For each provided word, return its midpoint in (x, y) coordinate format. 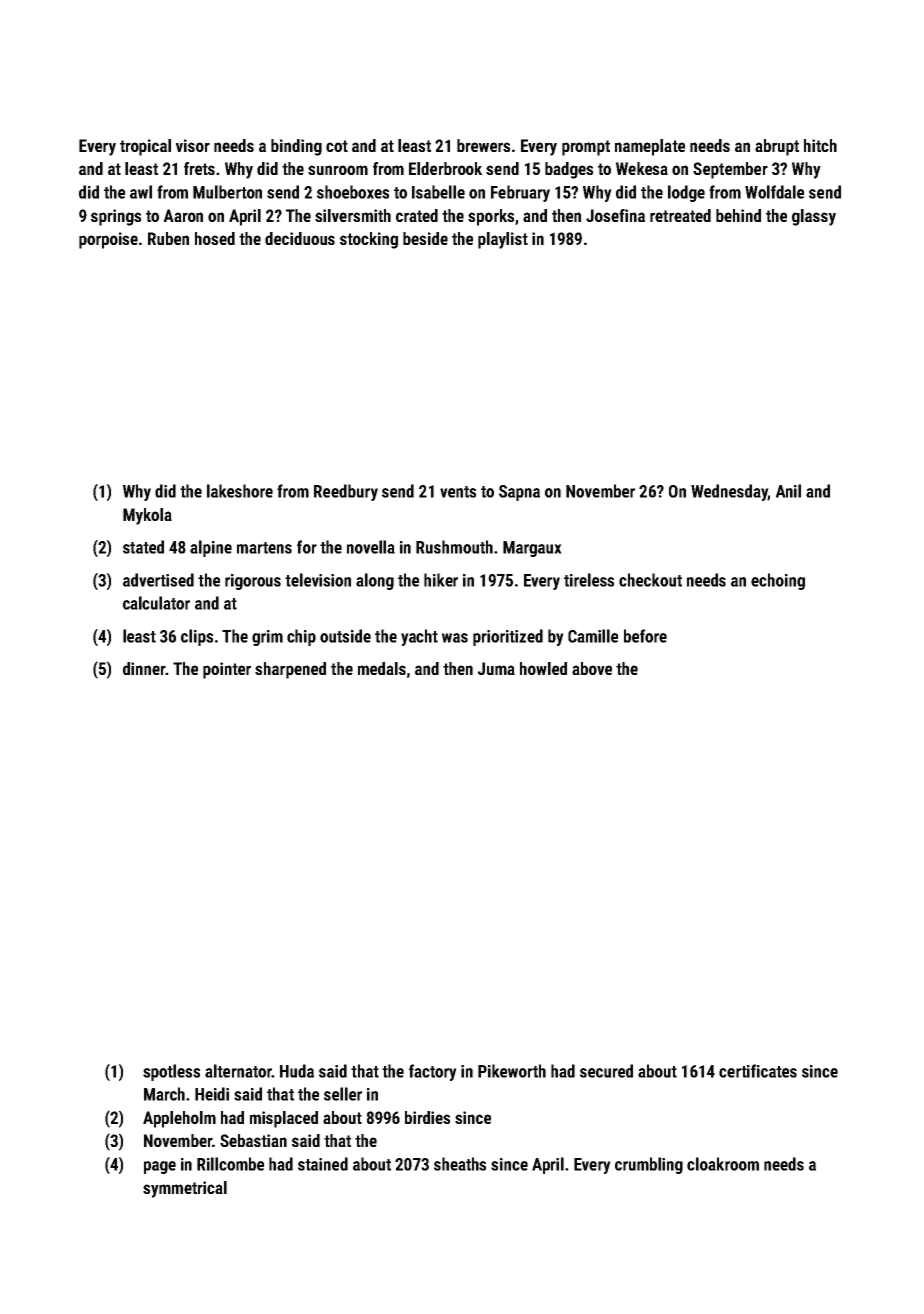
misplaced (284, 1119)
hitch (820, 145)
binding (296, 147)
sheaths (460, 1164)
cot (337, 146)
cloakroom (723, 1164)
